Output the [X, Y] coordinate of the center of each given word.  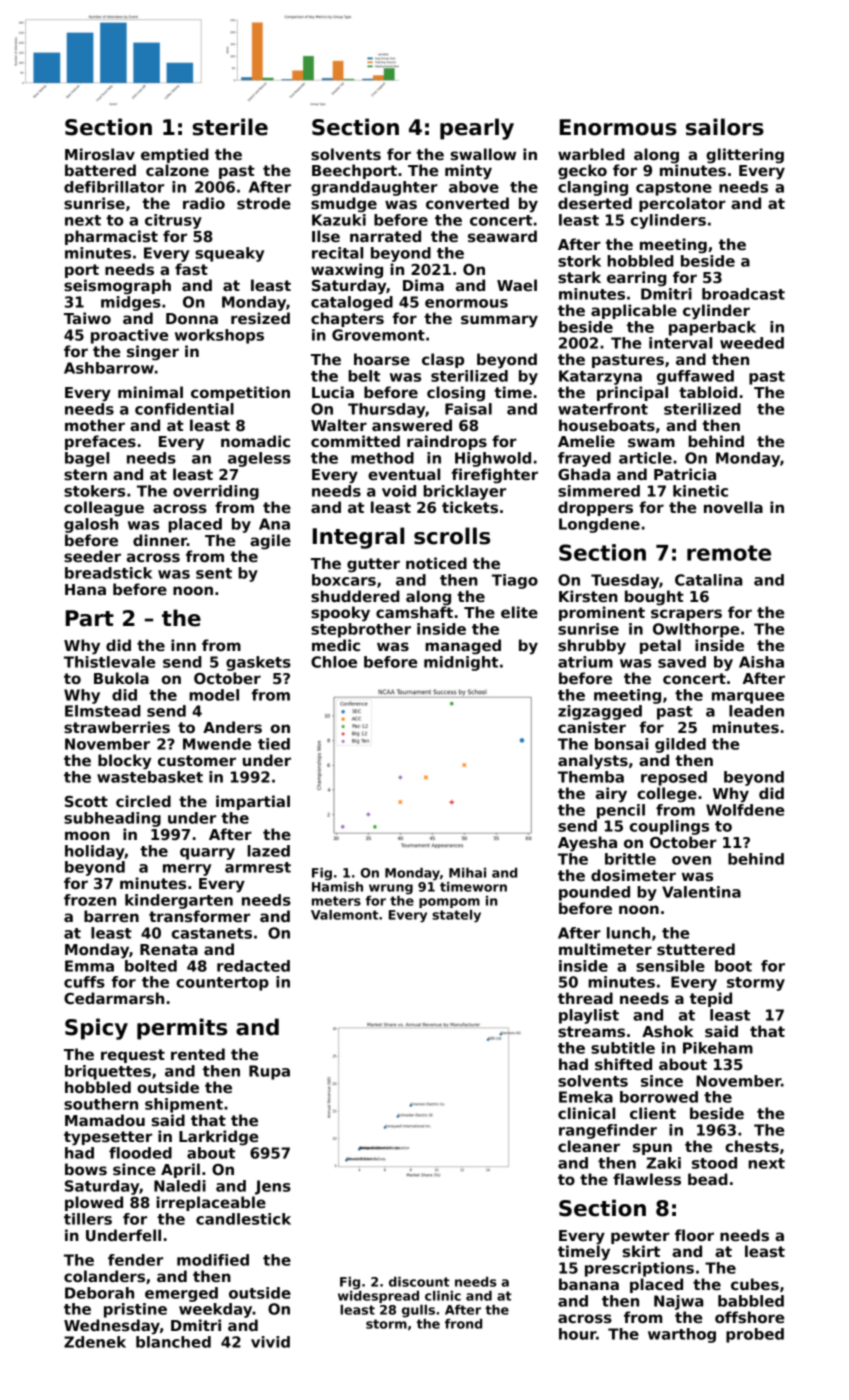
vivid [270, 1342]
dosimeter [633, 875]
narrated [385, 236]
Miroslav [100, 154]
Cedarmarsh [114, 998]
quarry [207, 854]
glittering [745, 156]
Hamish [337, 887]
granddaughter [374, 188]
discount [419, 1282]
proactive [129, 336]
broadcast [743, 294]
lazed [268, 851]
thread [585, 998]
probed [755, 1335]
